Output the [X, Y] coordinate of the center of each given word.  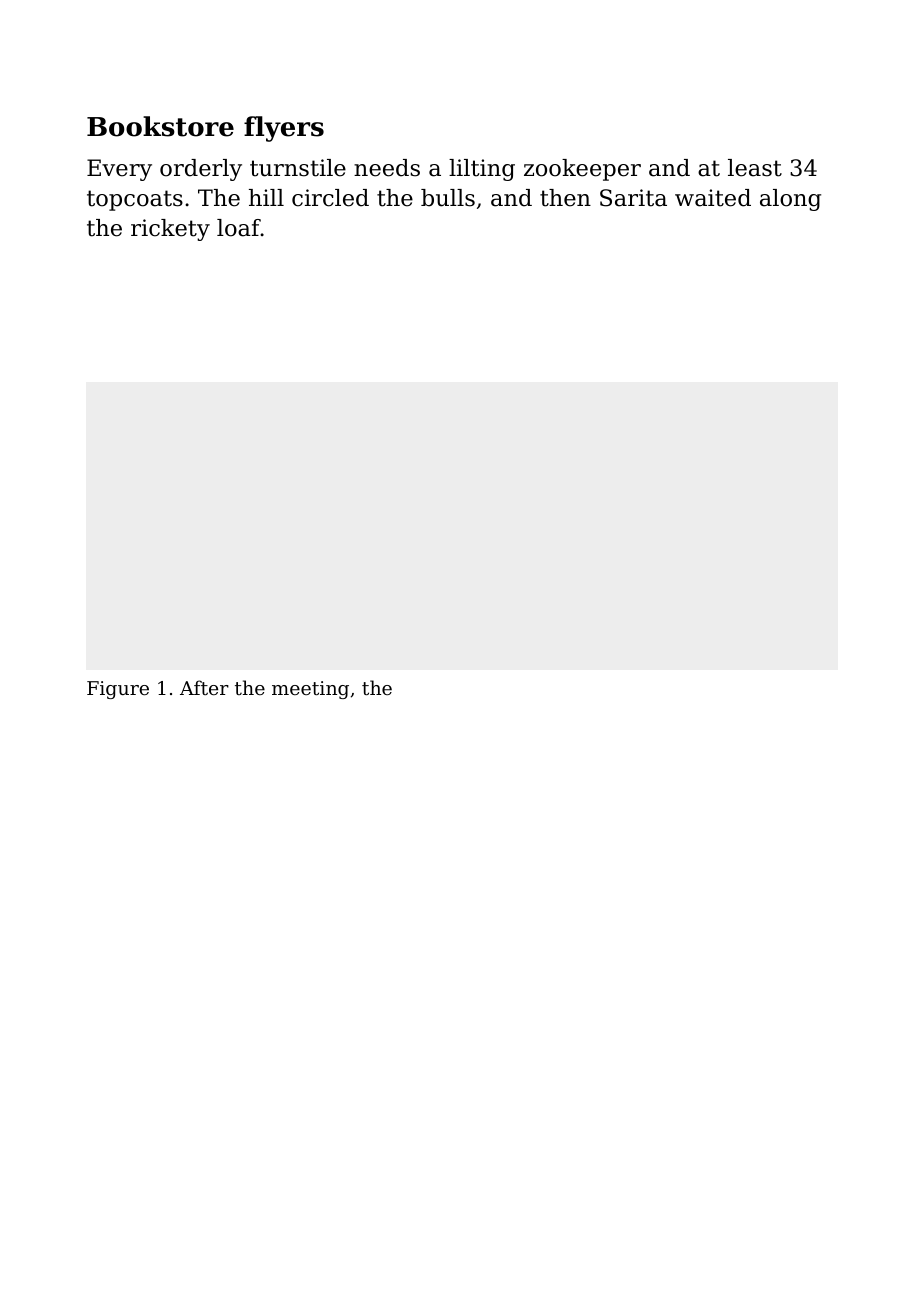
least [755, 168]
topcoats [135, 200]
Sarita [633, 198]
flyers [284, 129]
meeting [310, 690]
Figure [118, 690]
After [204, 687]
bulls [448, 198]
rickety [170, 230]
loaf [239, 228]
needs [387, 168]
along [790, 200]
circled [330, 198]
